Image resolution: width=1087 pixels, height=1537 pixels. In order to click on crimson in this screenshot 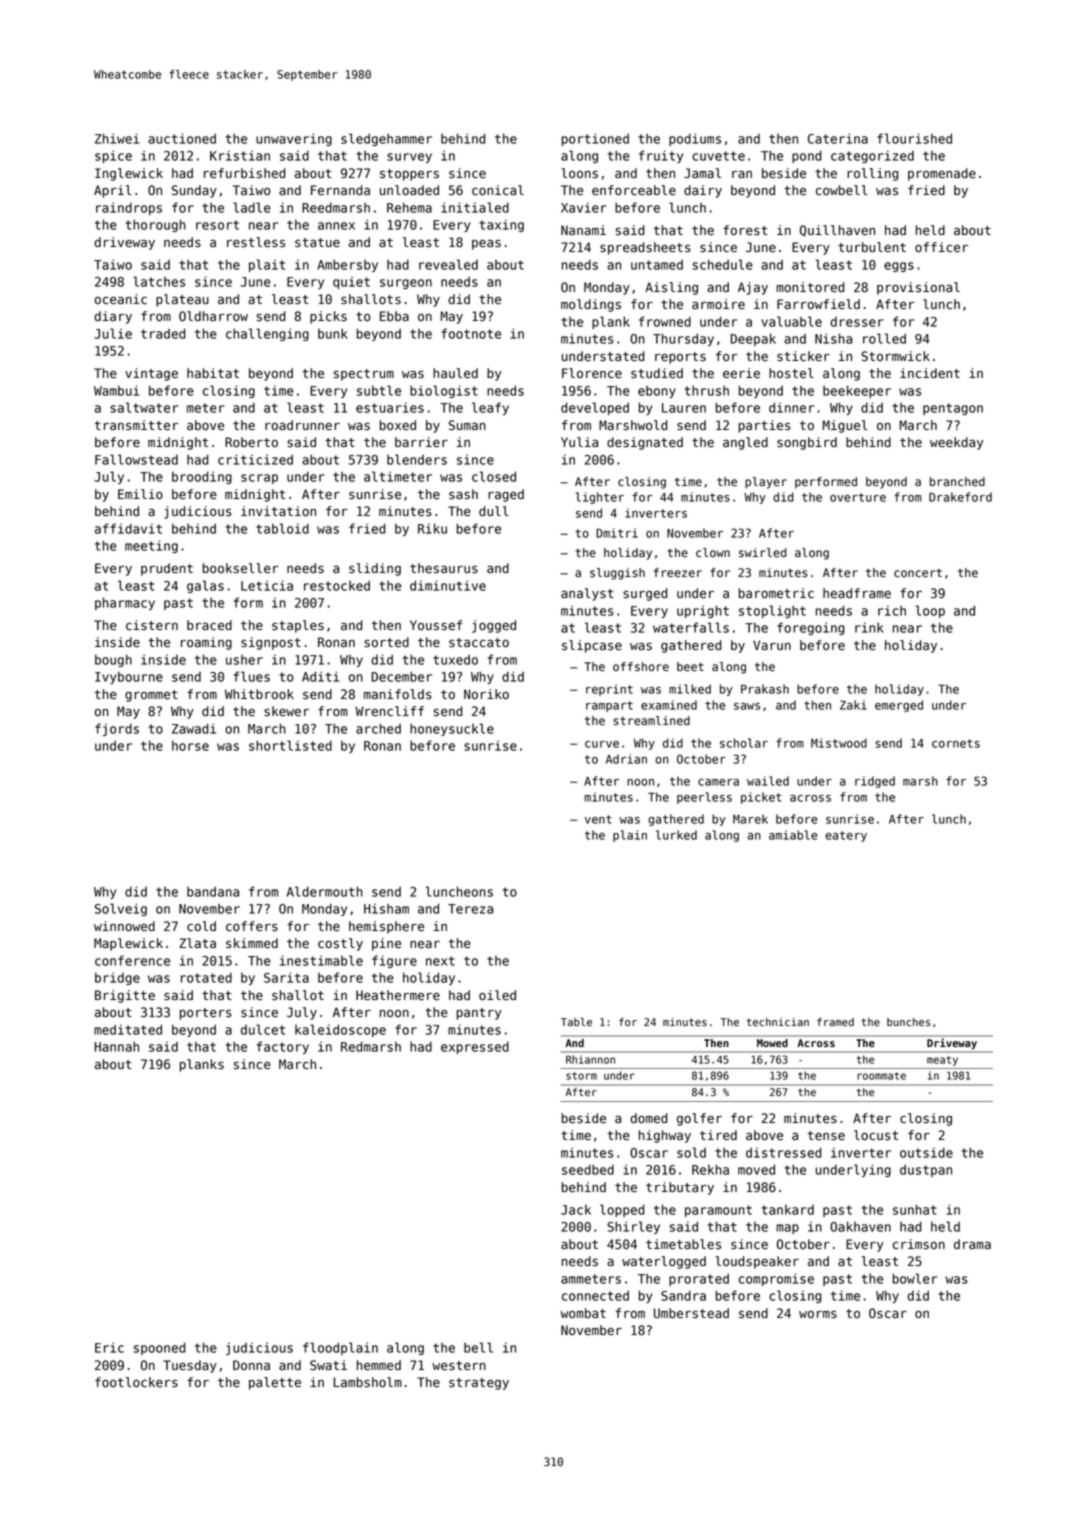, I will do `click(919, 1244)`.
